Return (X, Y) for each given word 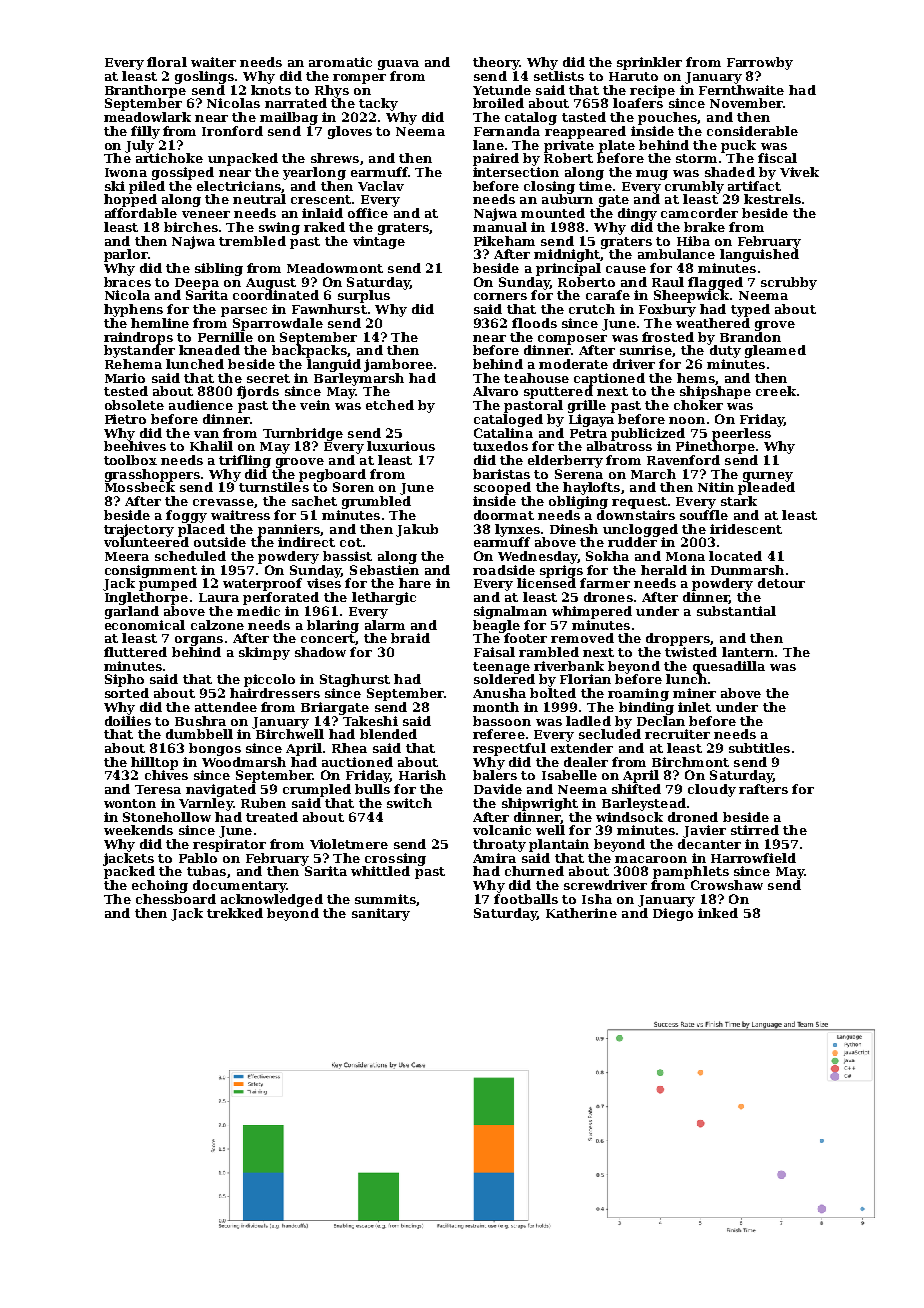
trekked (235, 913)
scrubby (789, 283)
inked (718, 913)
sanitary (381, 914)
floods (534, 323)
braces (127, 282)
